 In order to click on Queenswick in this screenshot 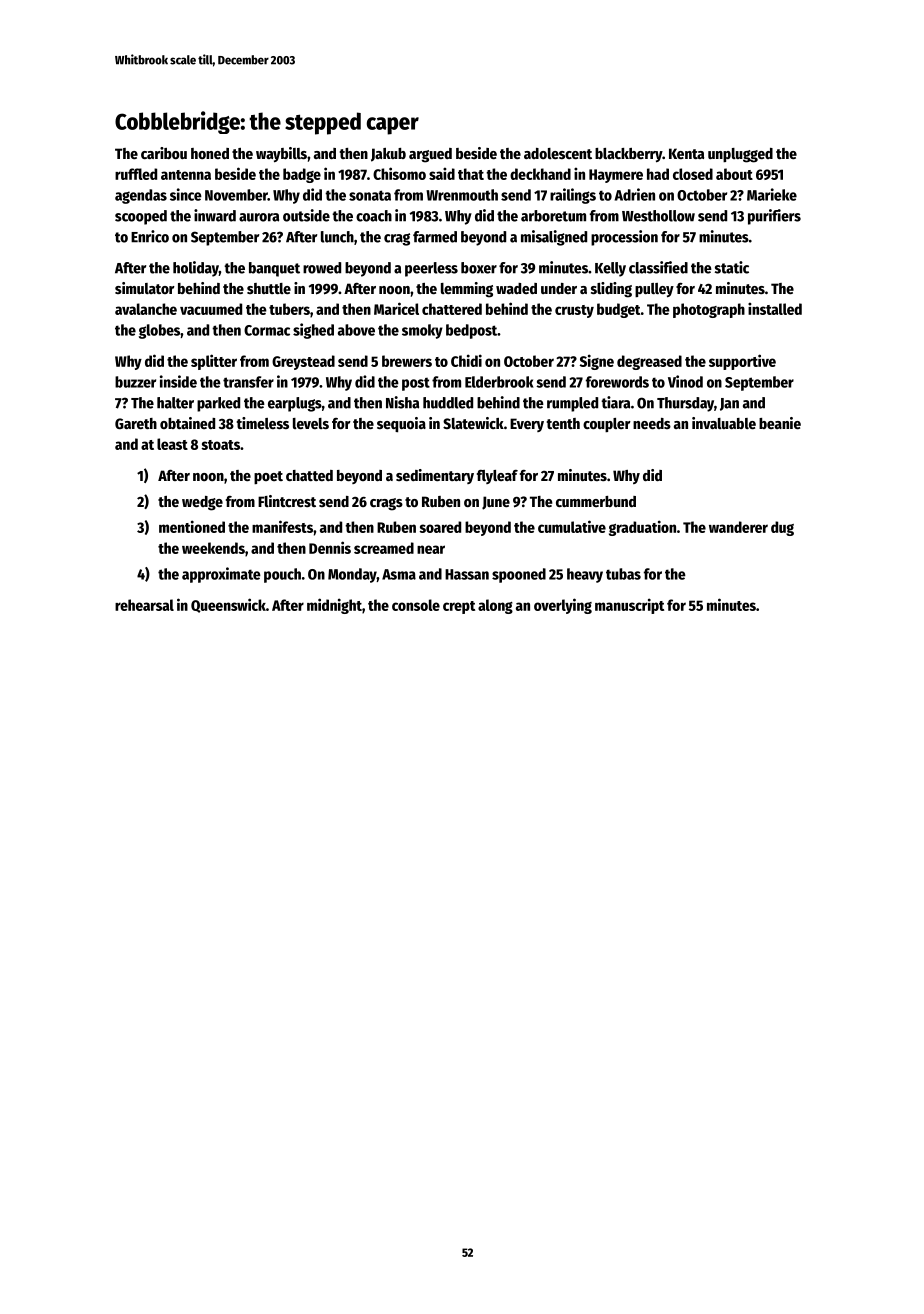, I will do `click(228, 605)`.
